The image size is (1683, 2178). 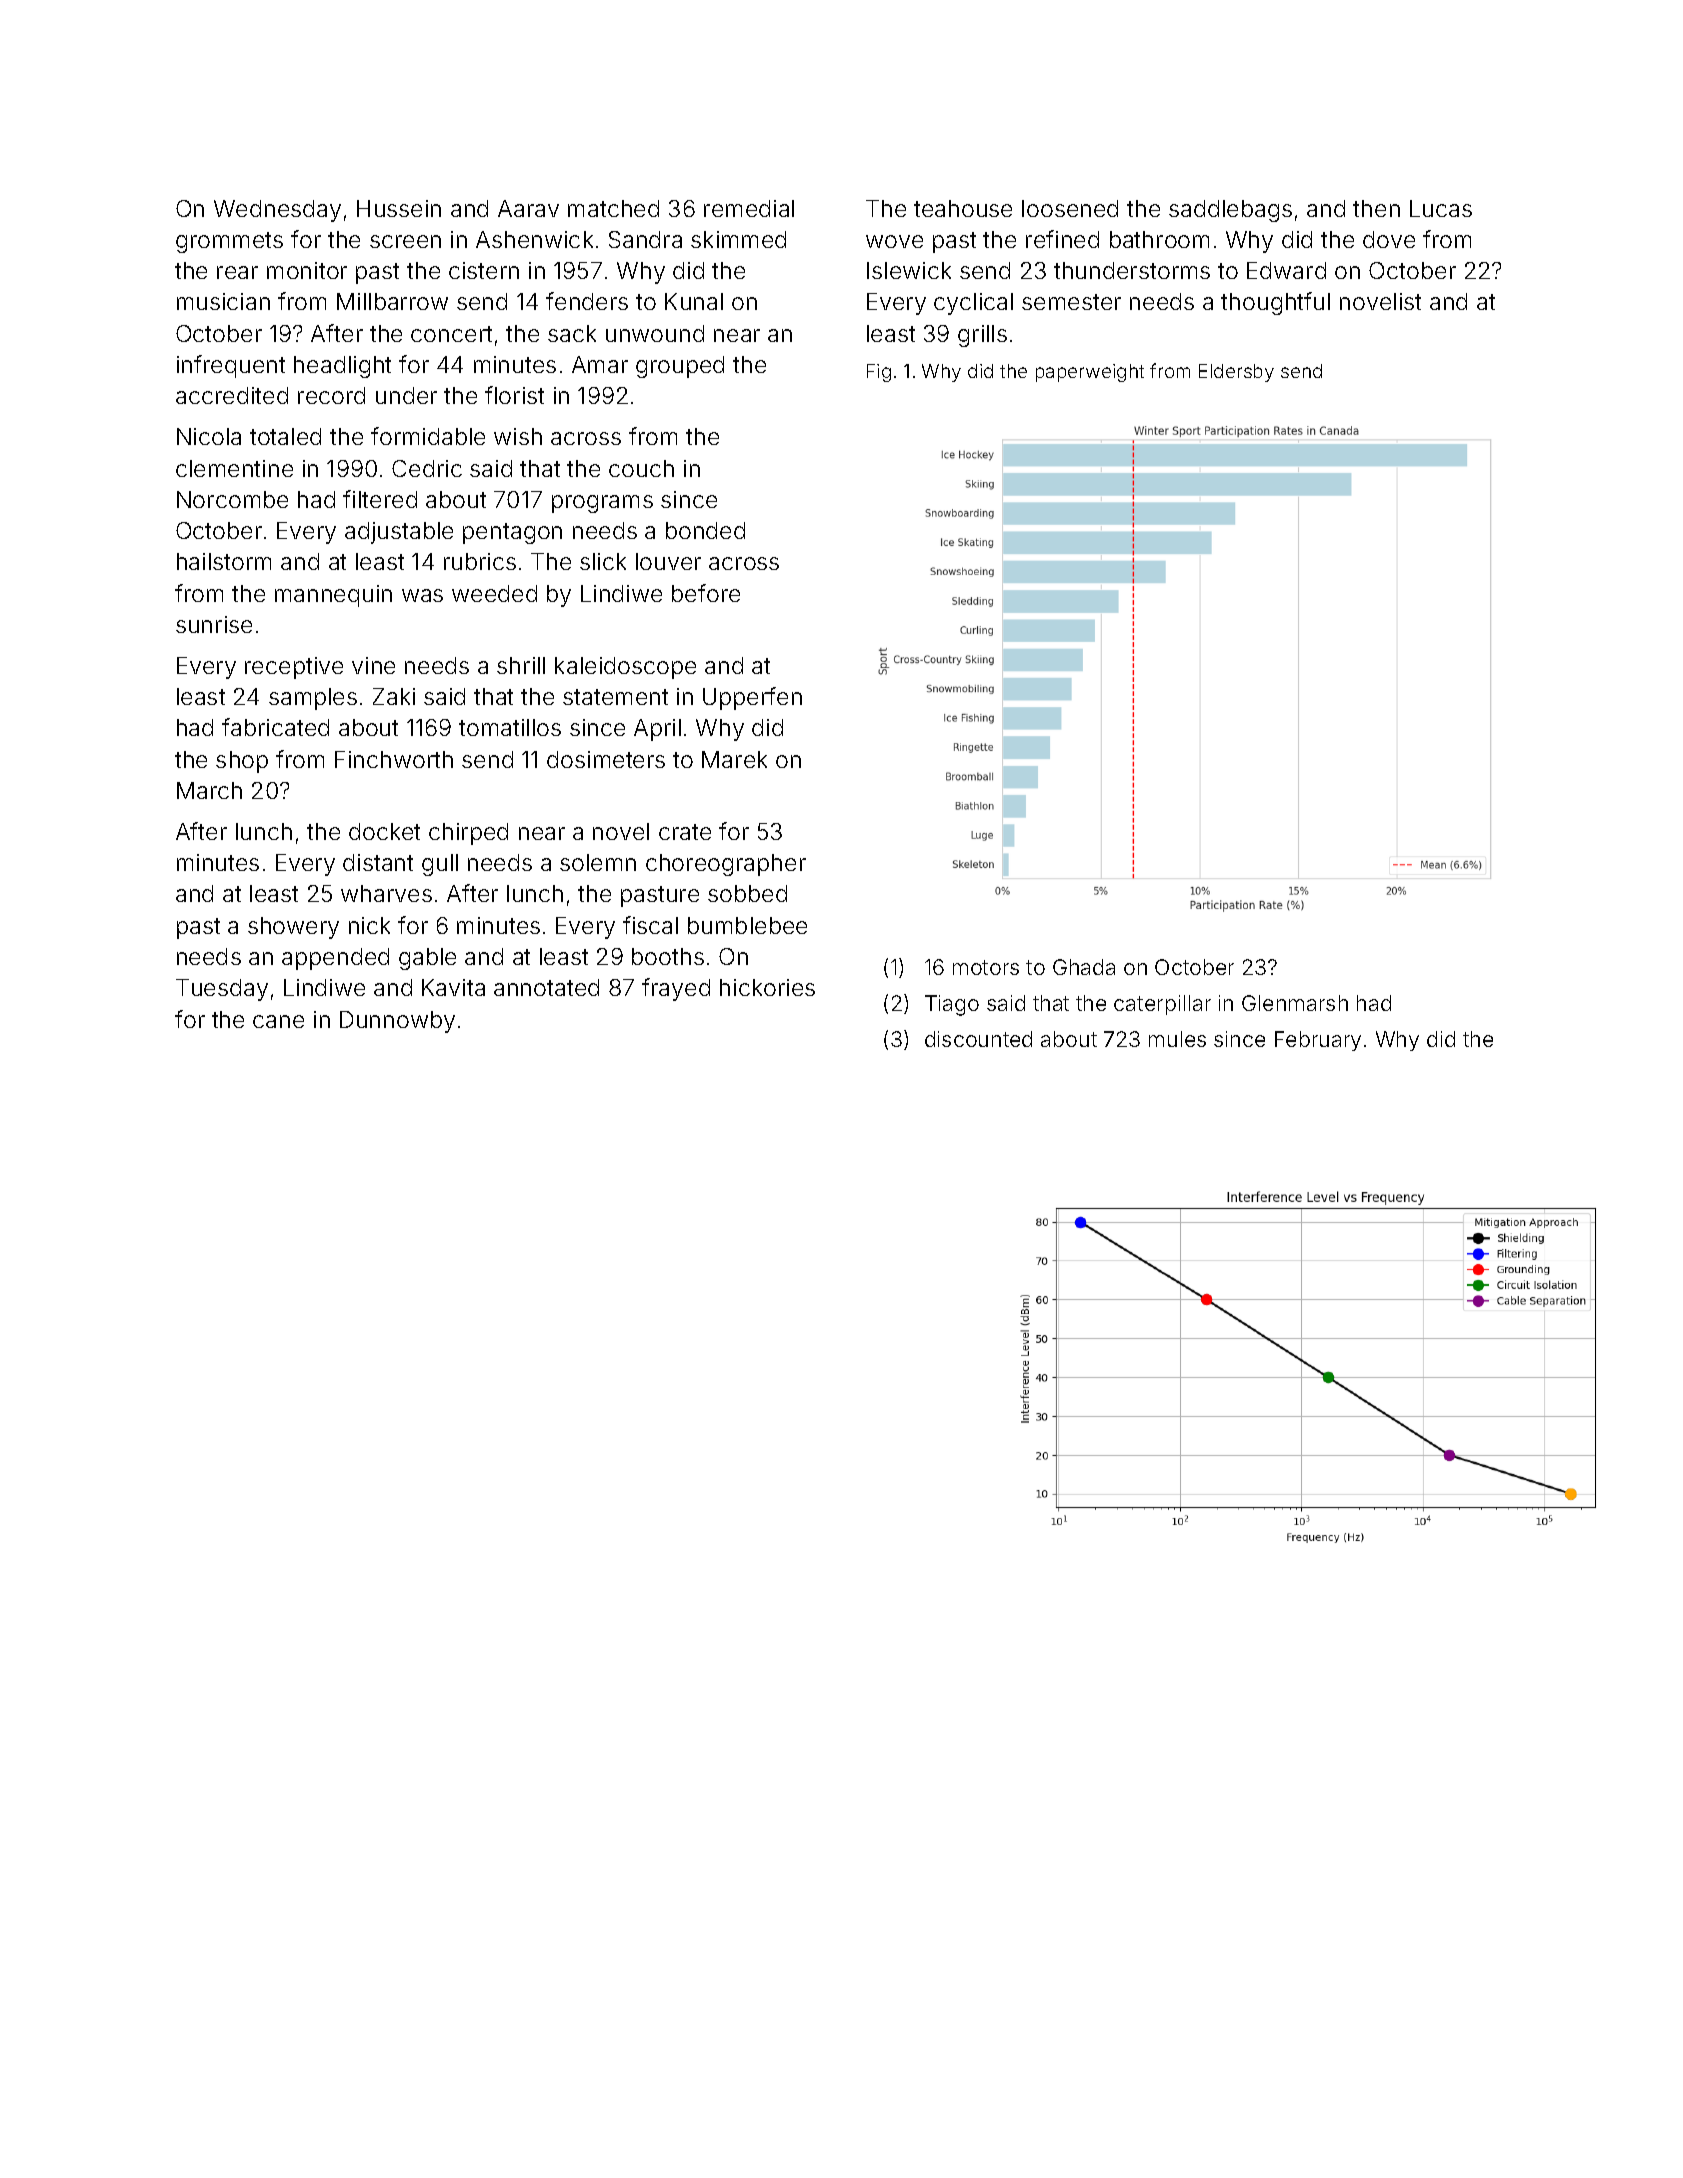 What do you see at coordinates (1441, 208) in the screenshot?
I see `Lucas` at bounding box center [1441, 208].
